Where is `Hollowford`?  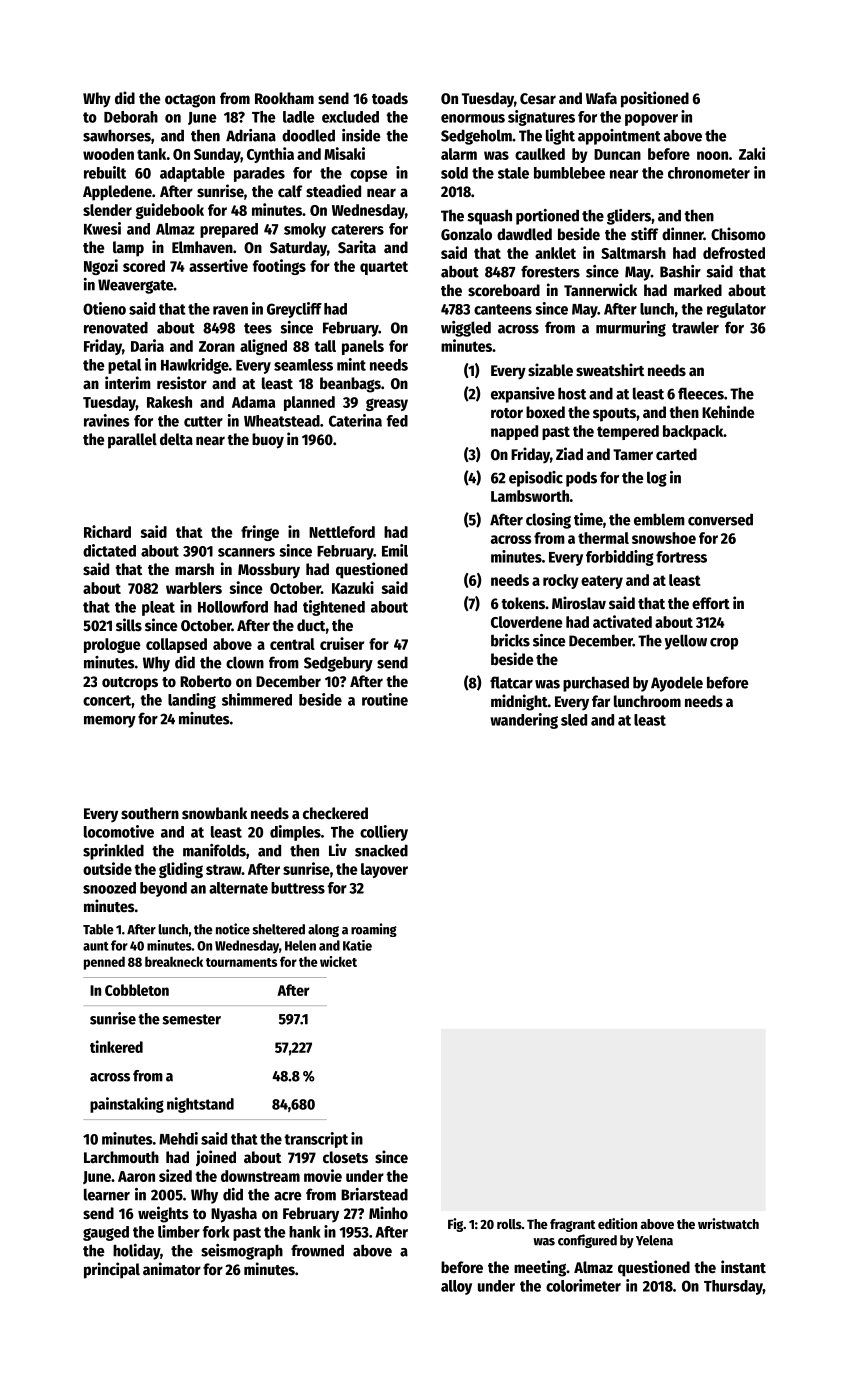 Hollowford is located at coordinates (233, 607).
